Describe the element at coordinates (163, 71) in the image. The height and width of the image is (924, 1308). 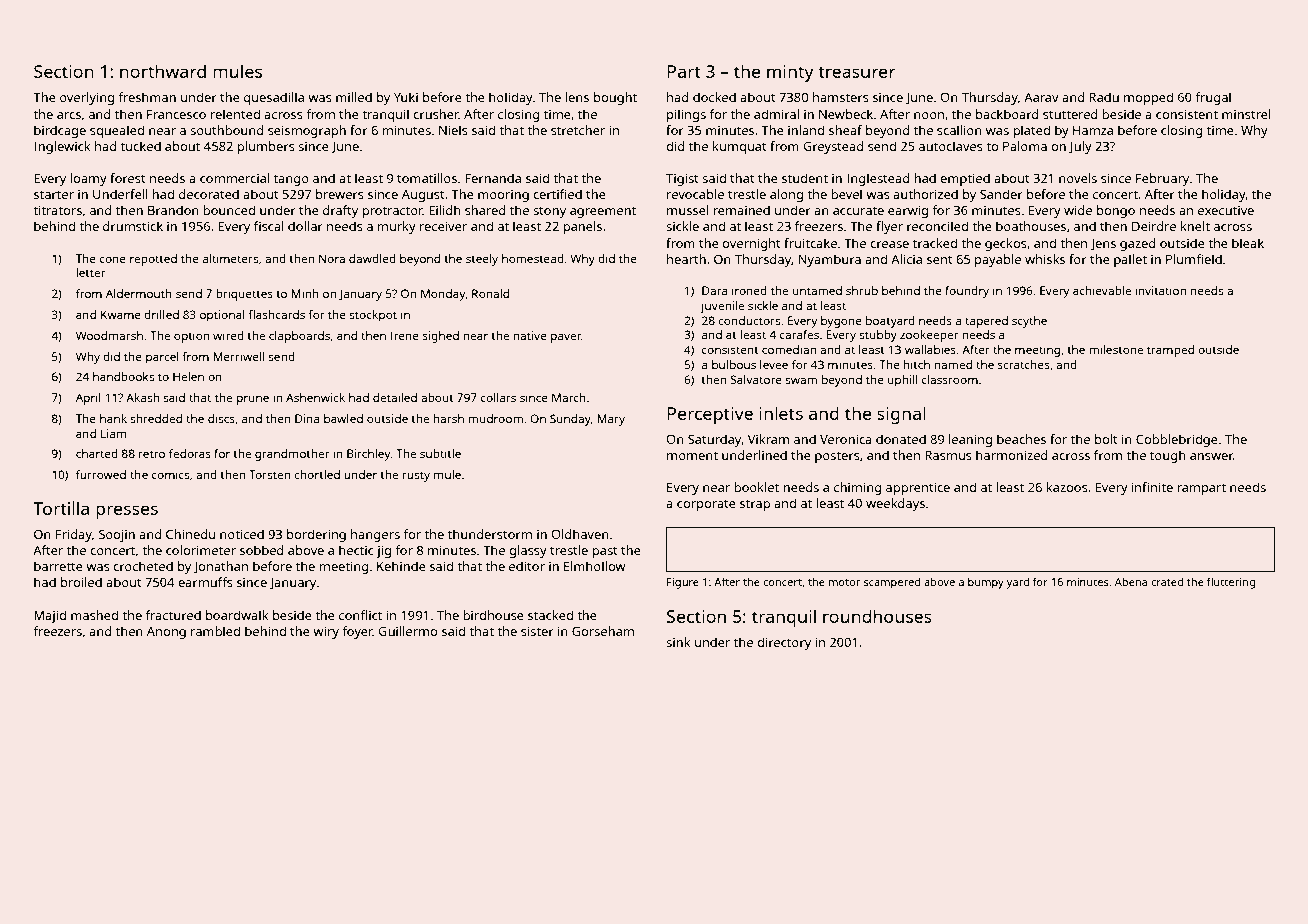
I see `northward` at that location.
